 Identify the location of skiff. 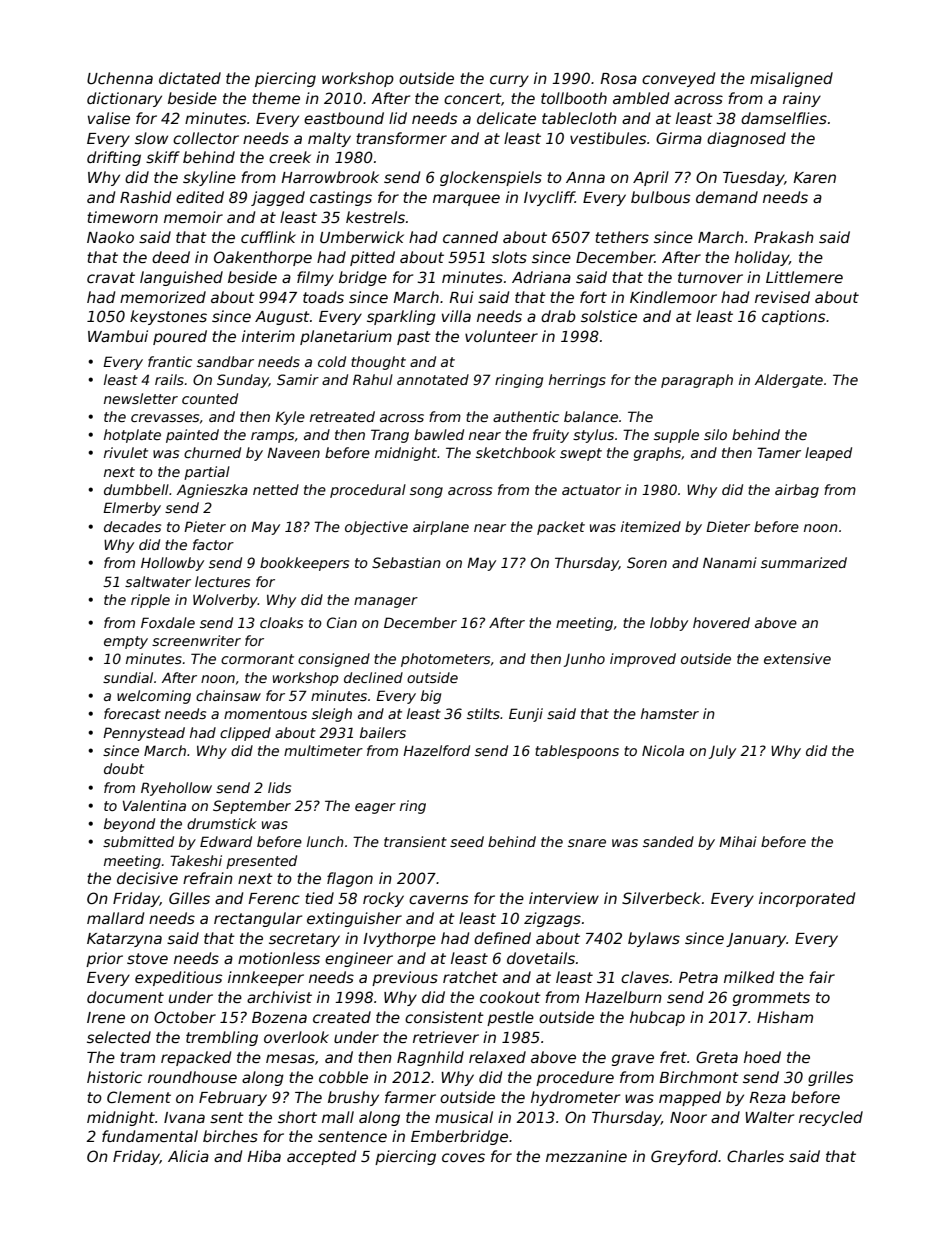
(163, 157).
